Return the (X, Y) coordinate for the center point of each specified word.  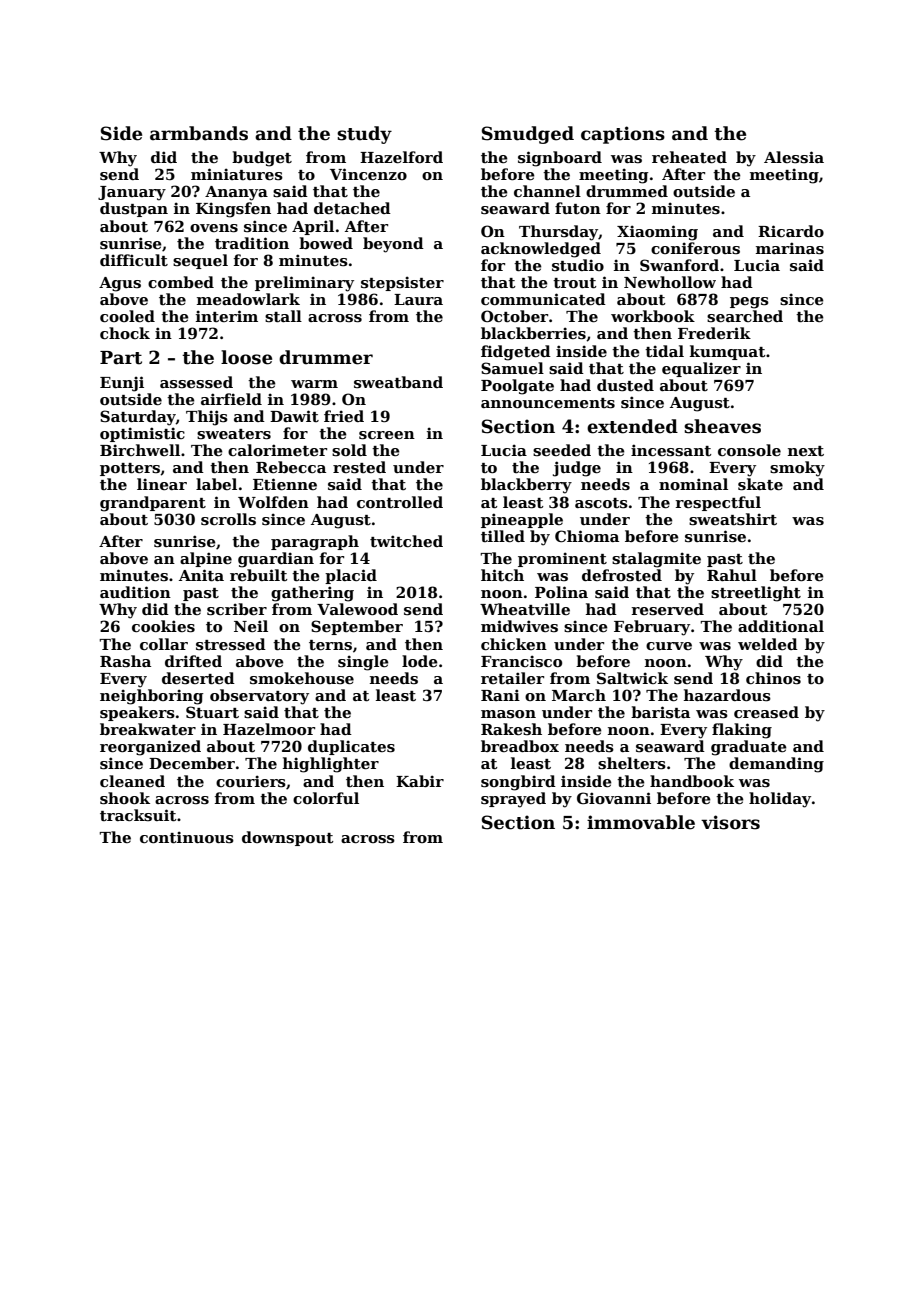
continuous (187, 837)
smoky (797, 469)
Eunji (122, 384)
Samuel (512, 368)
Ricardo (791, 231)
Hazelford (401, 157)
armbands (199, 133)
